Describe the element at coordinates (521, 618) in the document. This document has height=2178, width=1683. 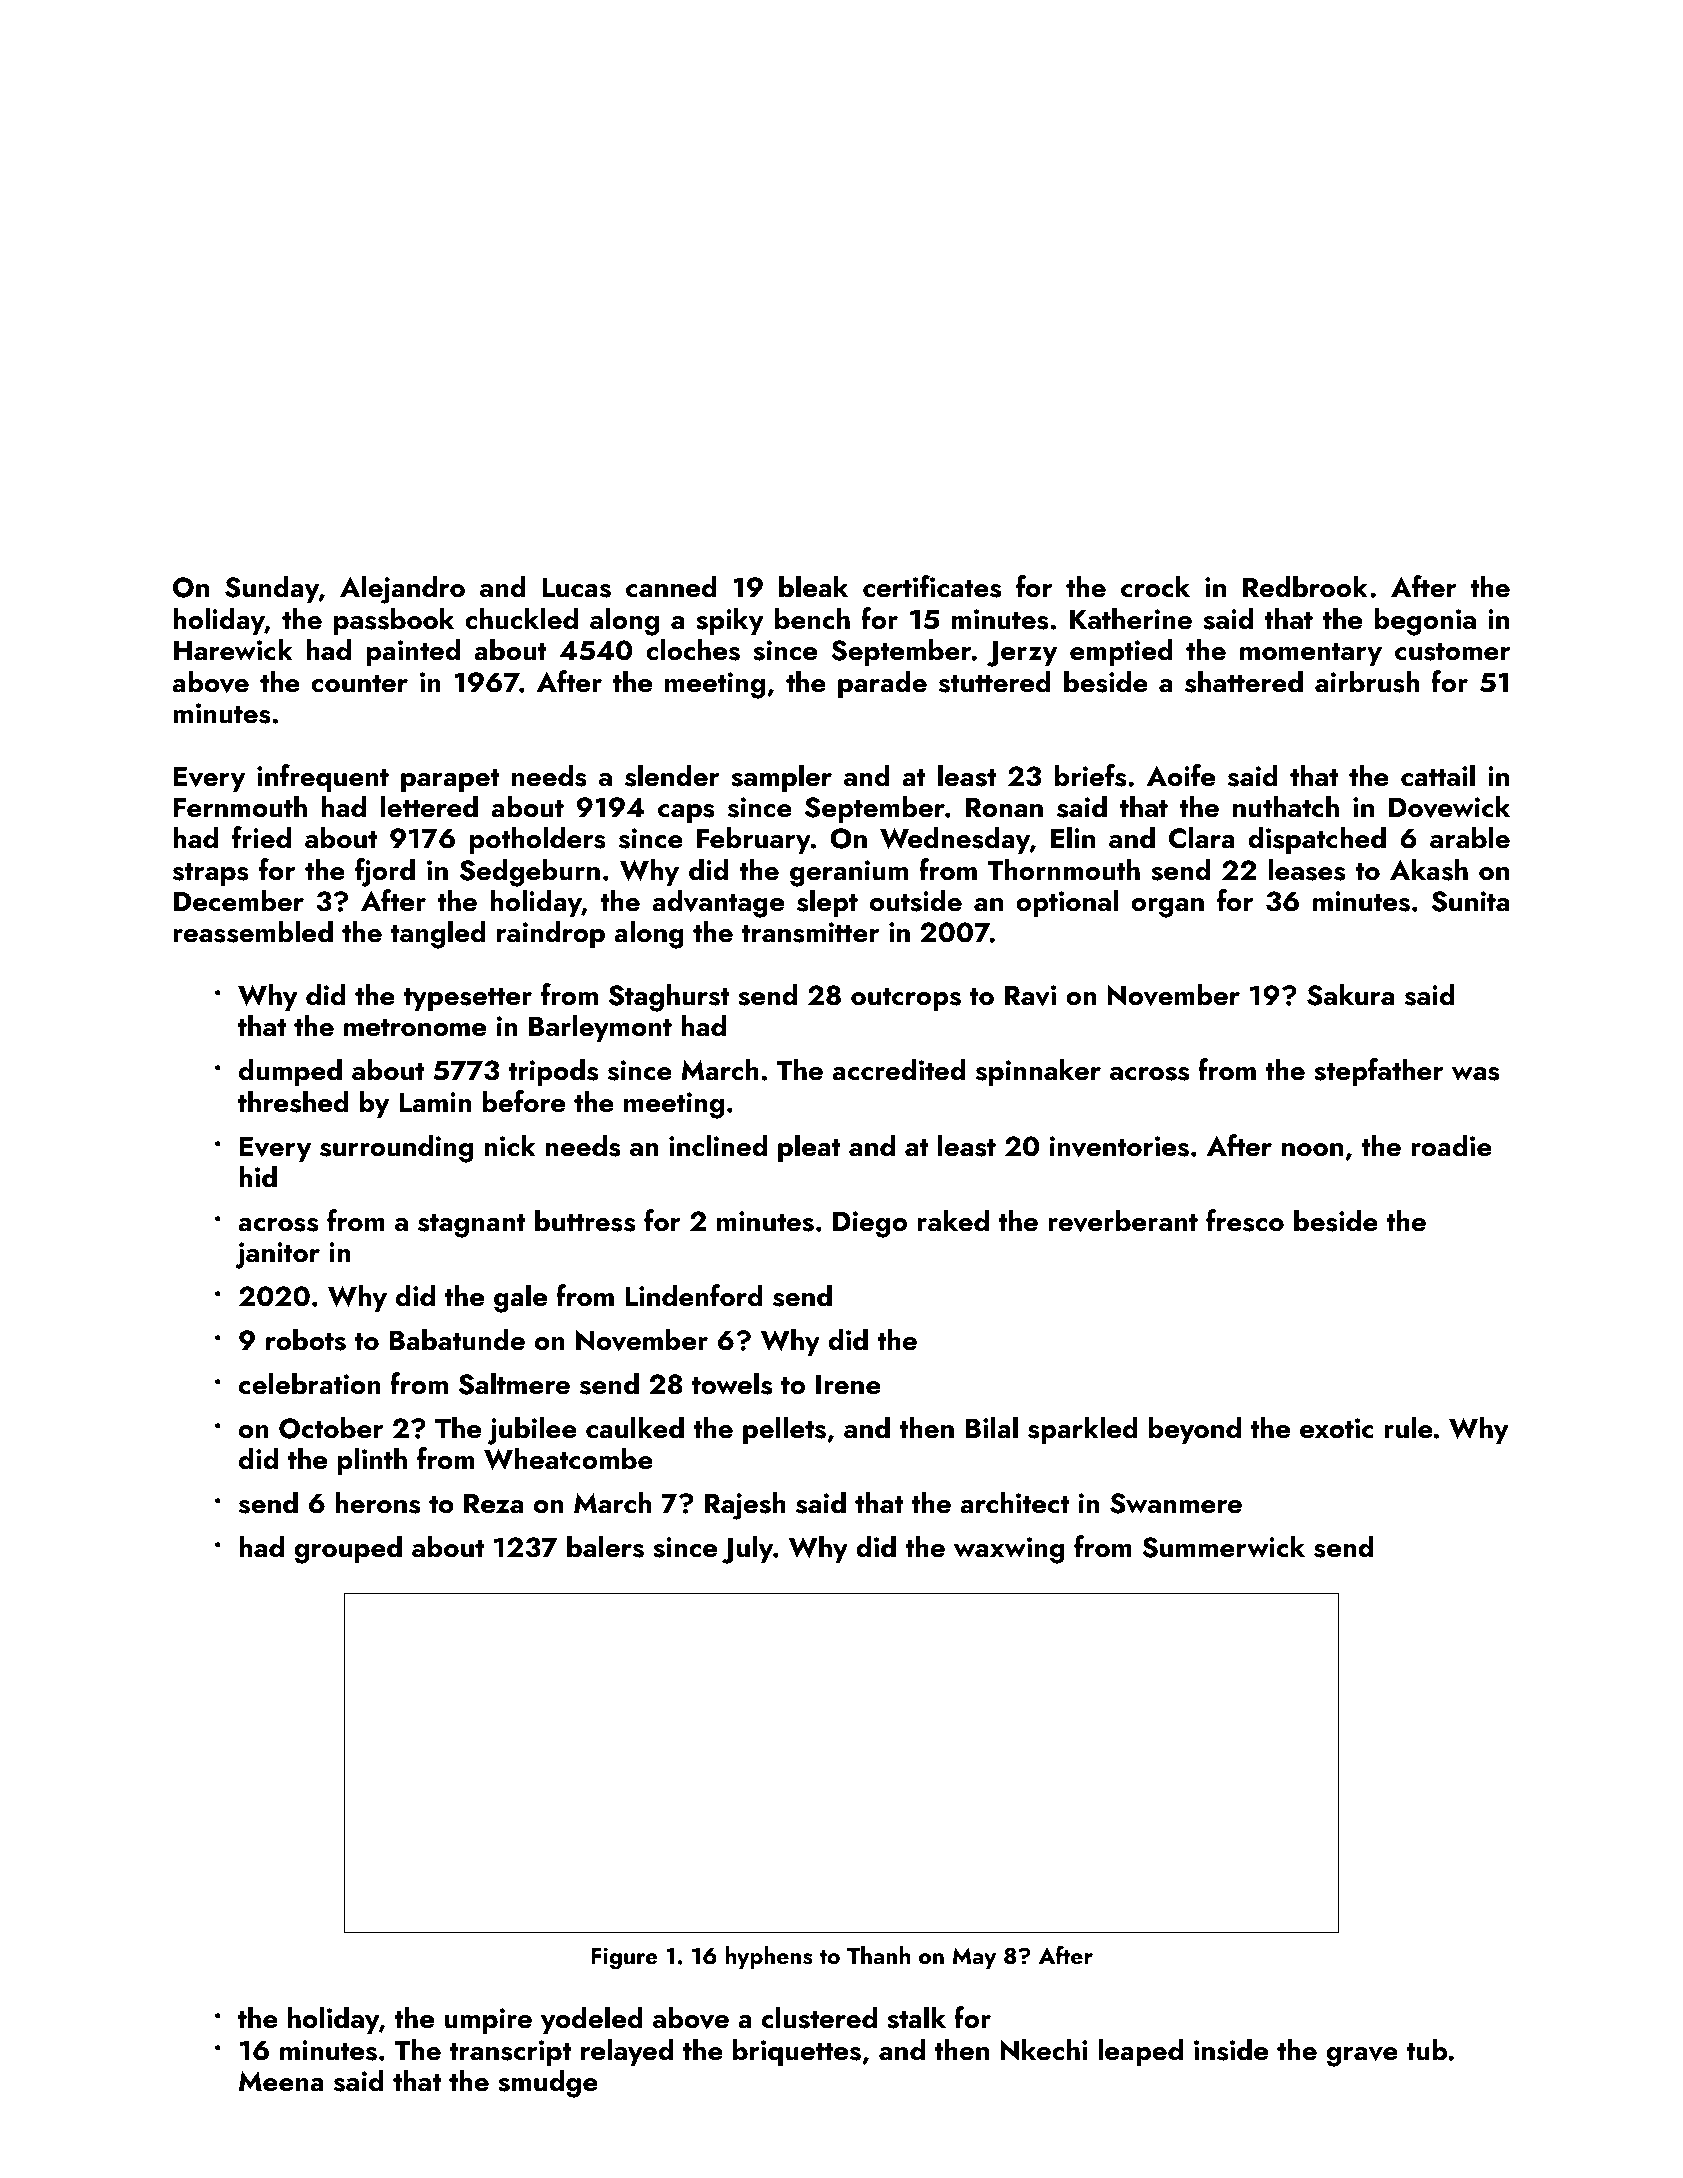
I see `chuckled` at that location.
